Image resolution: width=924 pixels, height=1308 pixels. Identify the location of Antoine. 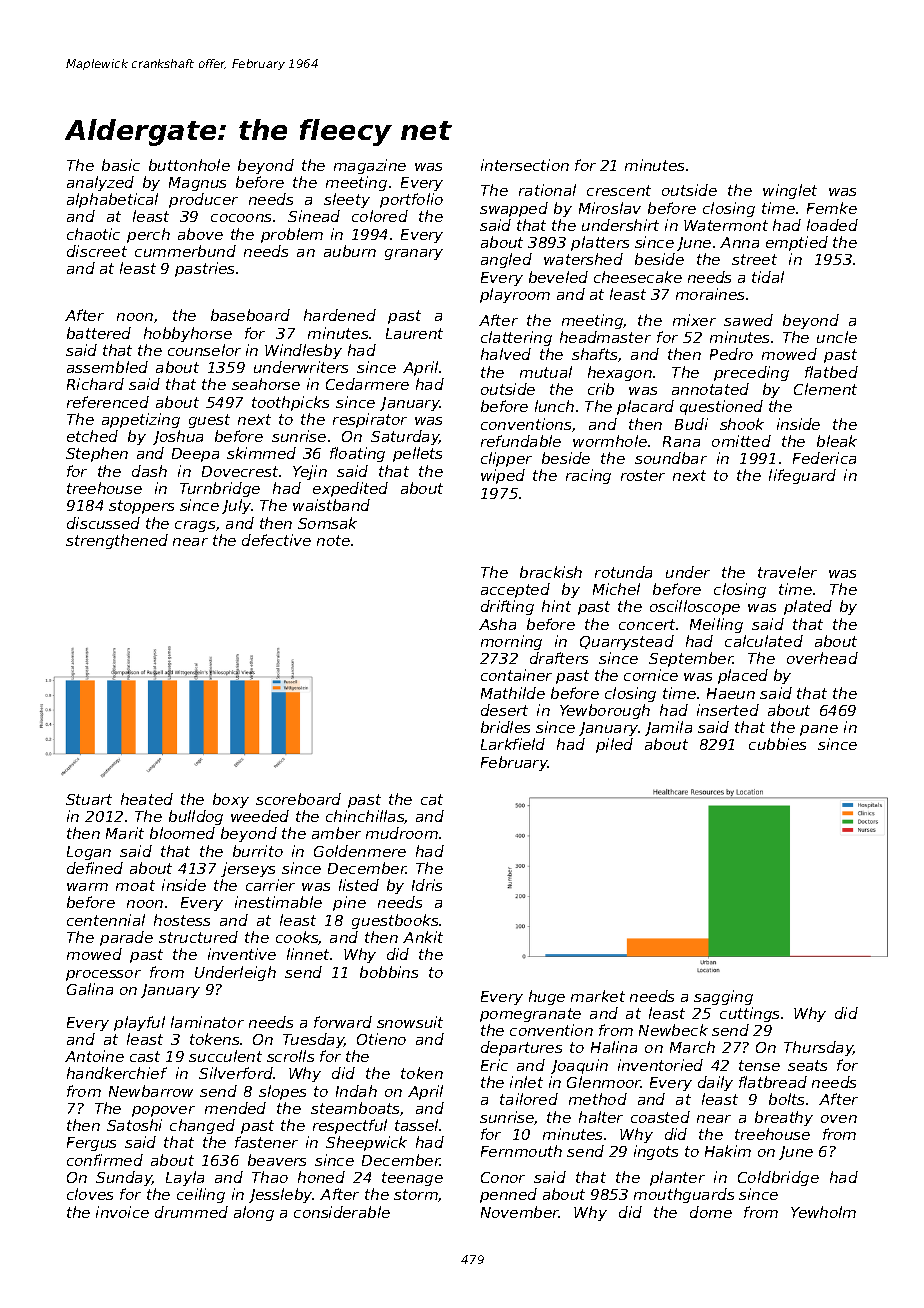
(94, 1056).
